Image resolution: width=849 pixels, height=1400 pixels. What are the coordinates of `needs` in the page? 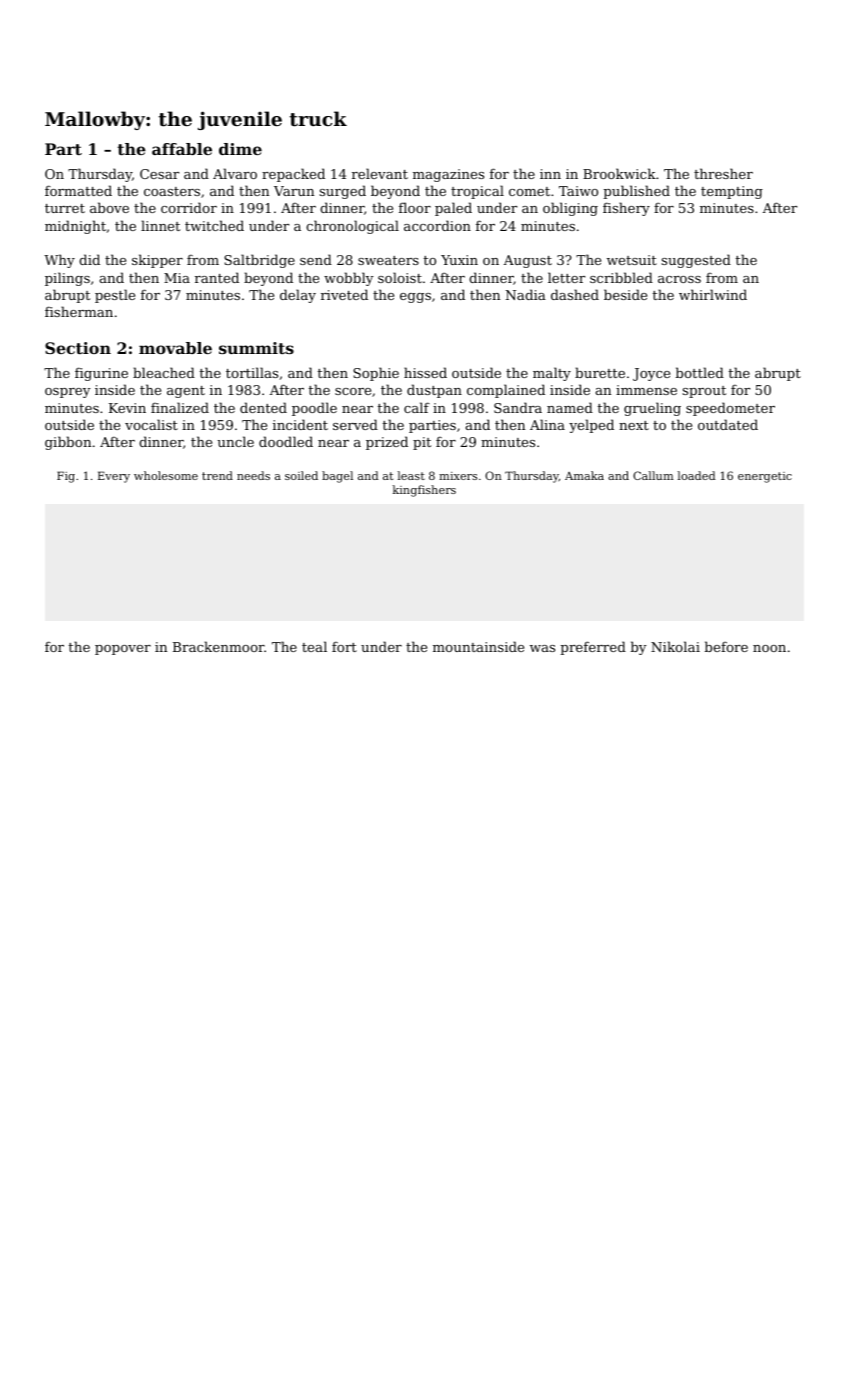 It's located at (253, 475).
